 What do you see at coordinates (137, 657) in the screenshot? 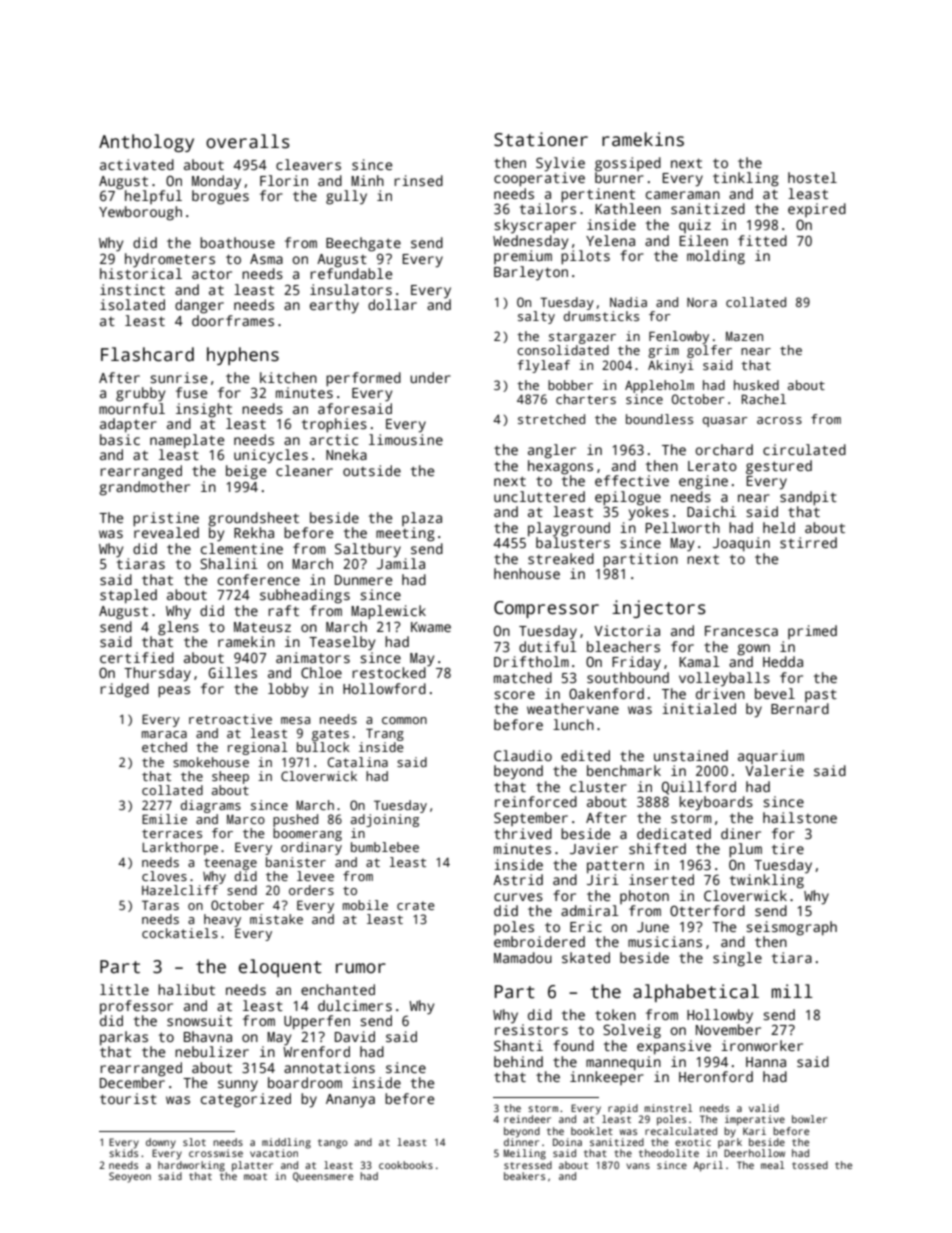
I see `certified` at bounding box center [137, 657].
